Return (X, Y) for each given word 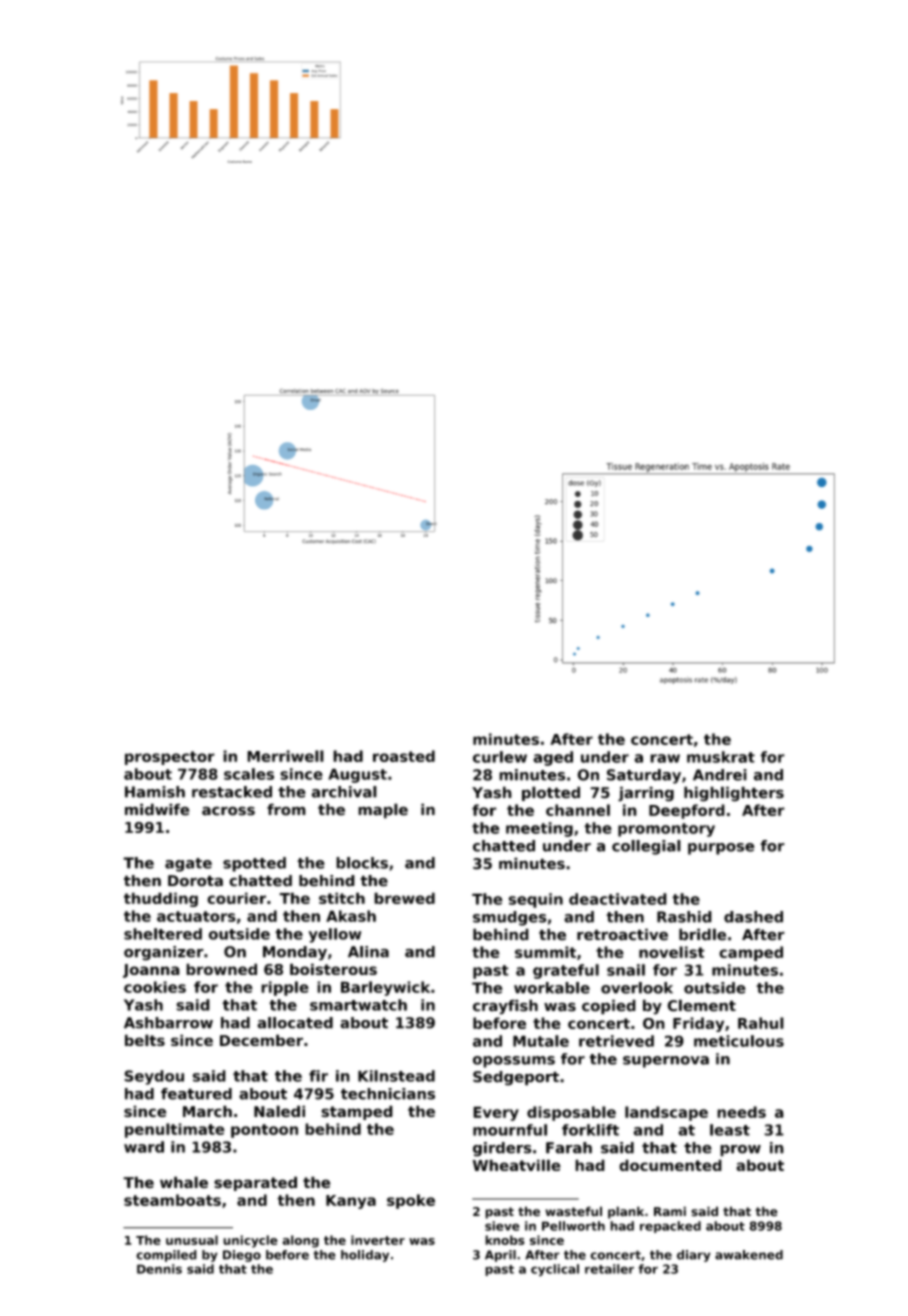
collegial (646, 847)
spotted (254, 864)
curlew (500, 757)
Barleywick (385, 988)
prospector (170, 758)
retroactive (622, 934)
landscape (666, 1113)
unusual (192, 1240)
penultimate (175, 1130)
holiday (365, 1256)
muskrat (721, 757)
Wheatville (517, 1165)
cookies (155, 987)
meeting (539, 829)
